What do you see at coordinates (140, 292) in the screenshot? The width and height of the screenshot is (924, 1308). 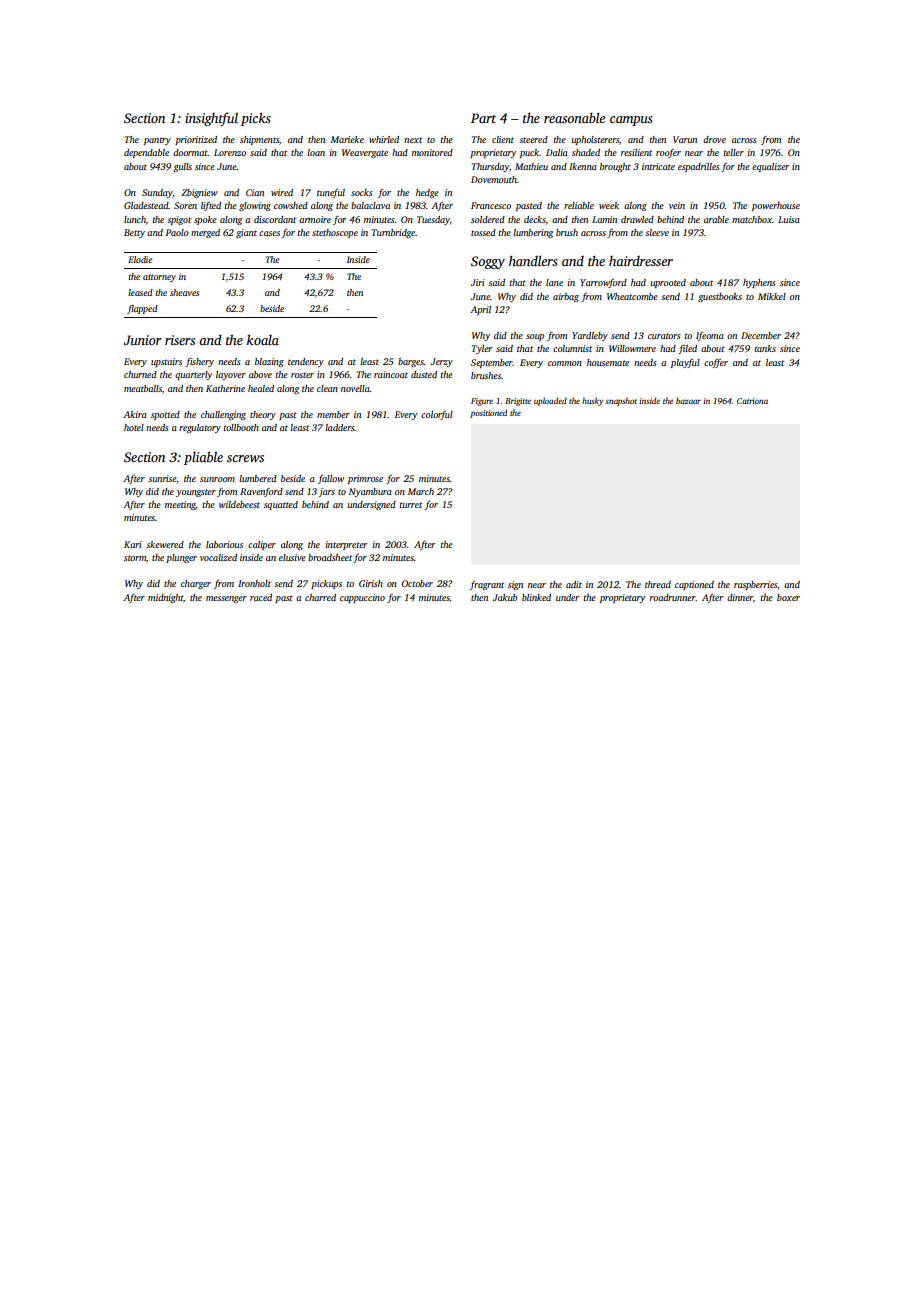 I see `leased` at bounding box center [140, 292].
